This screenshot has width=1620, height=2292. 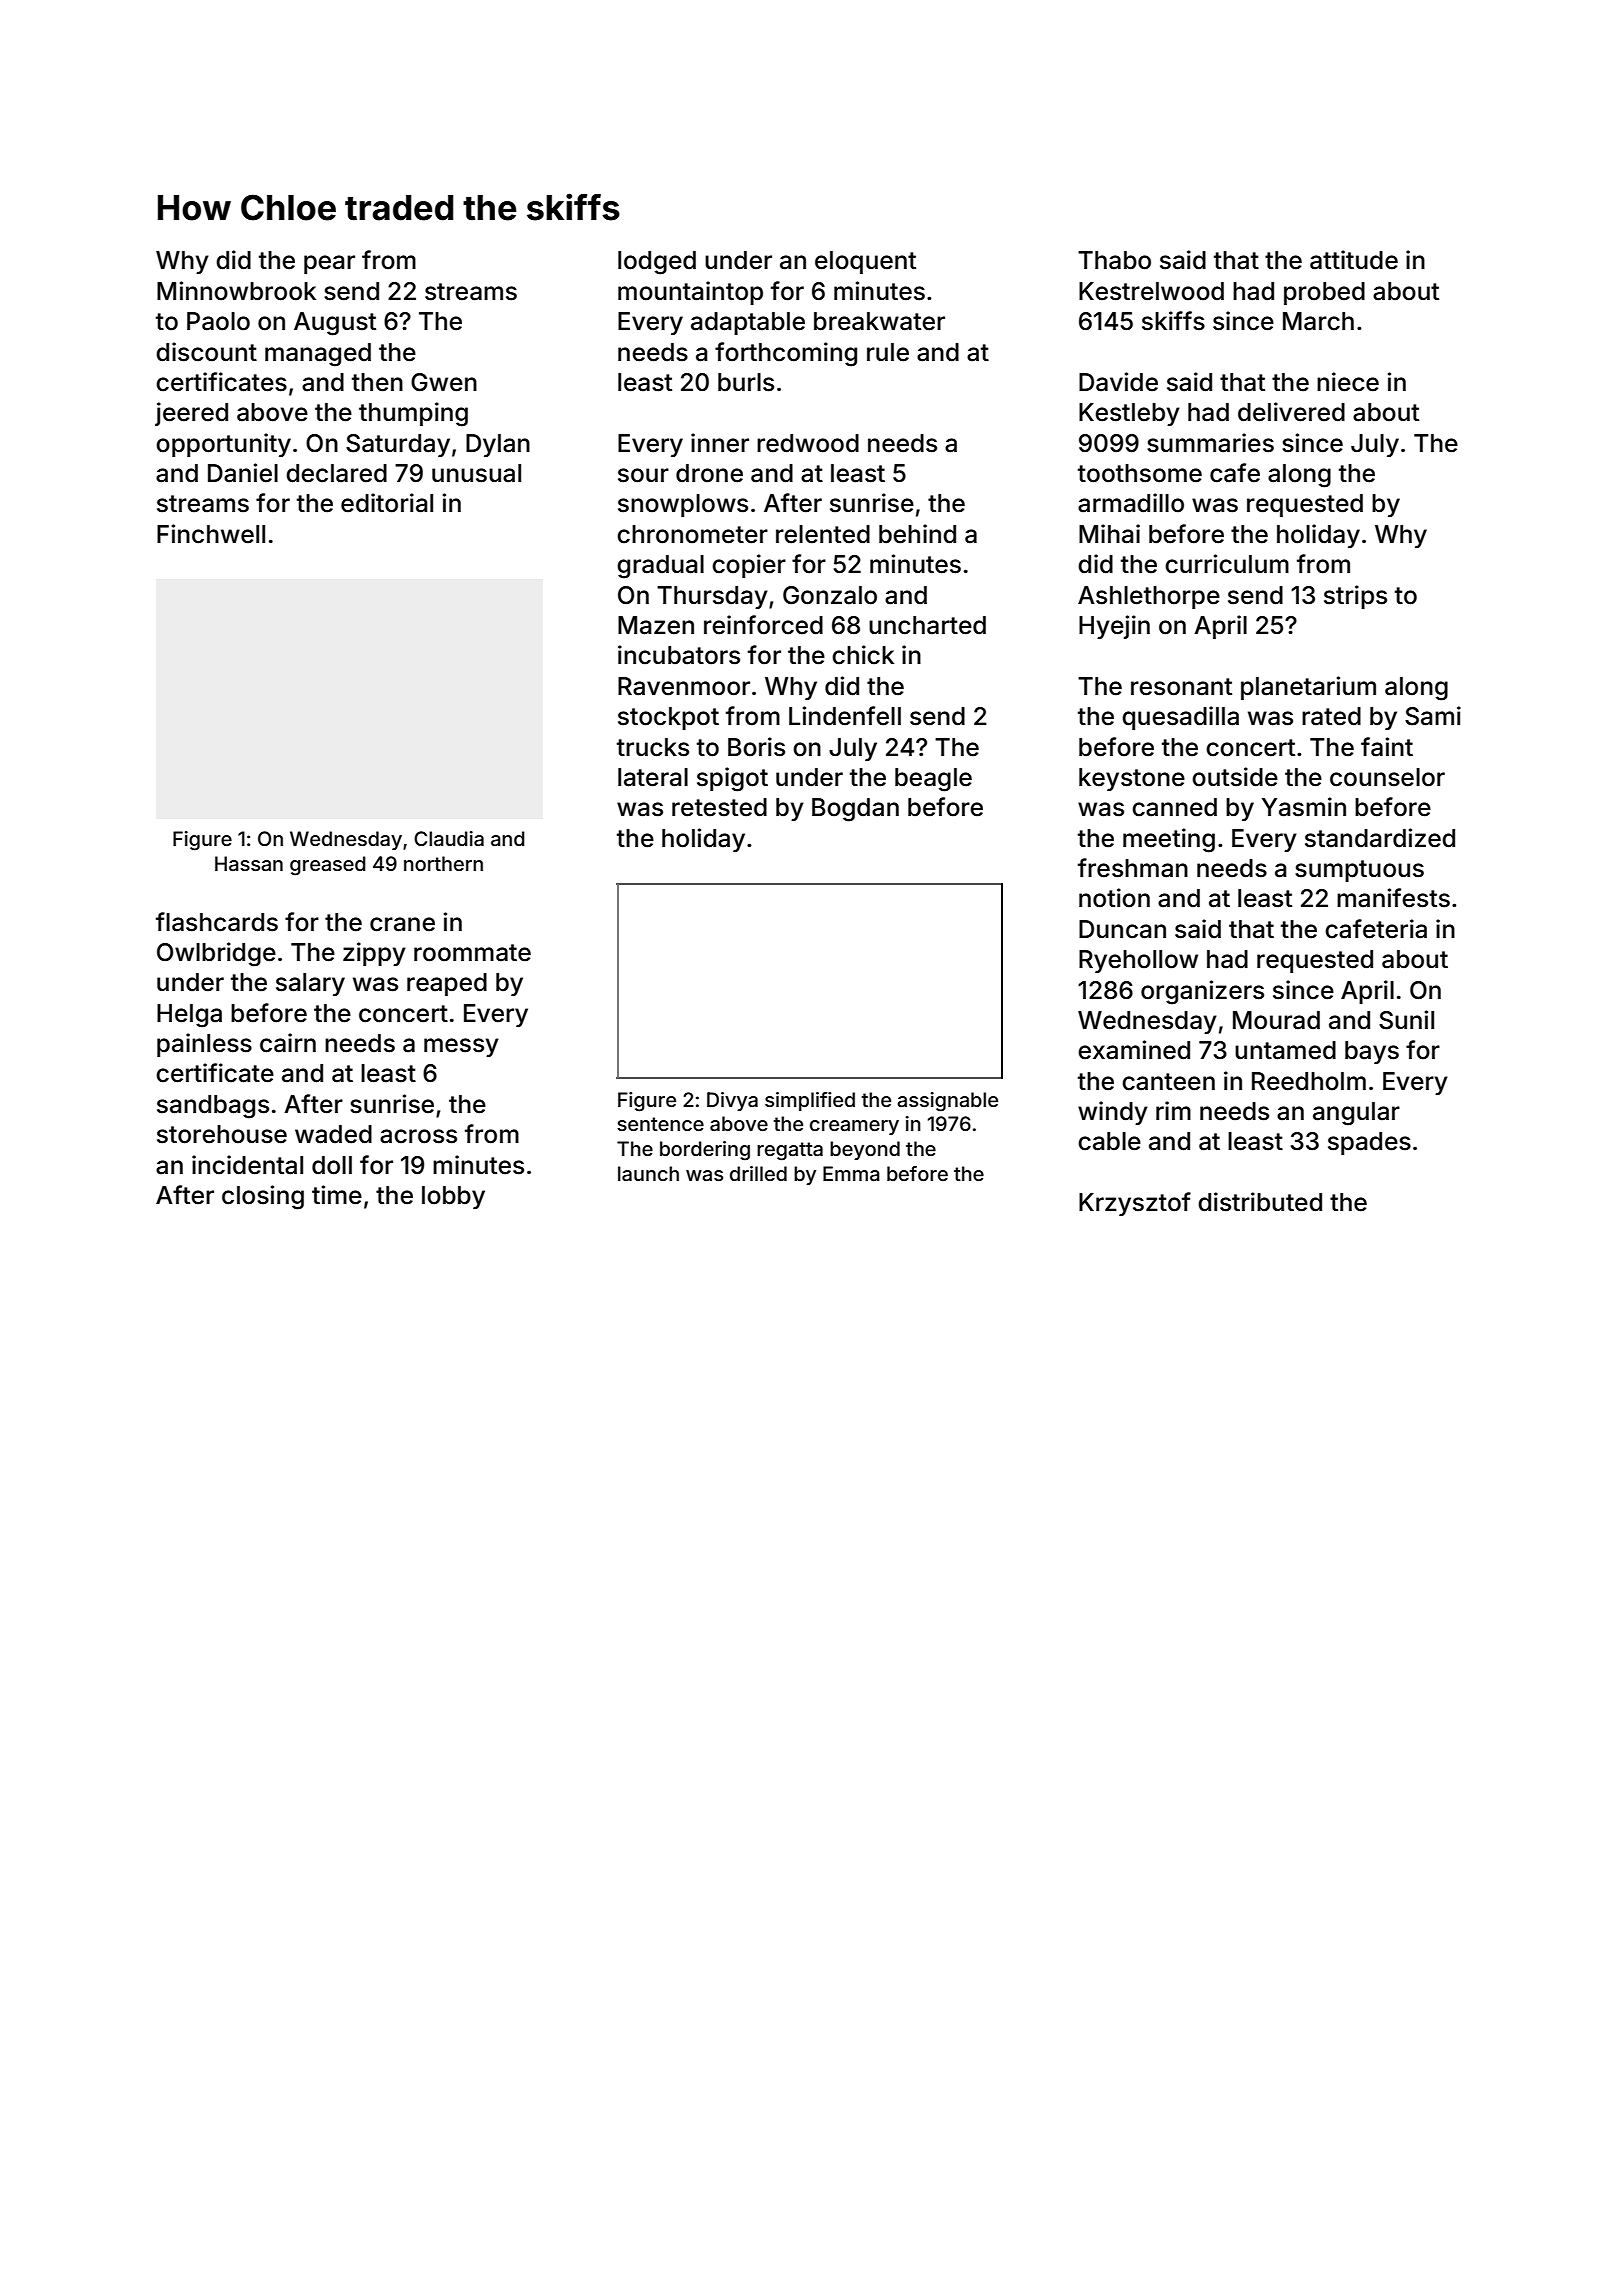 What do you see at coordinates (1135, 1204) in the screenshot?
I see `Krzysztof` at bounding box center [1135, 1204].
